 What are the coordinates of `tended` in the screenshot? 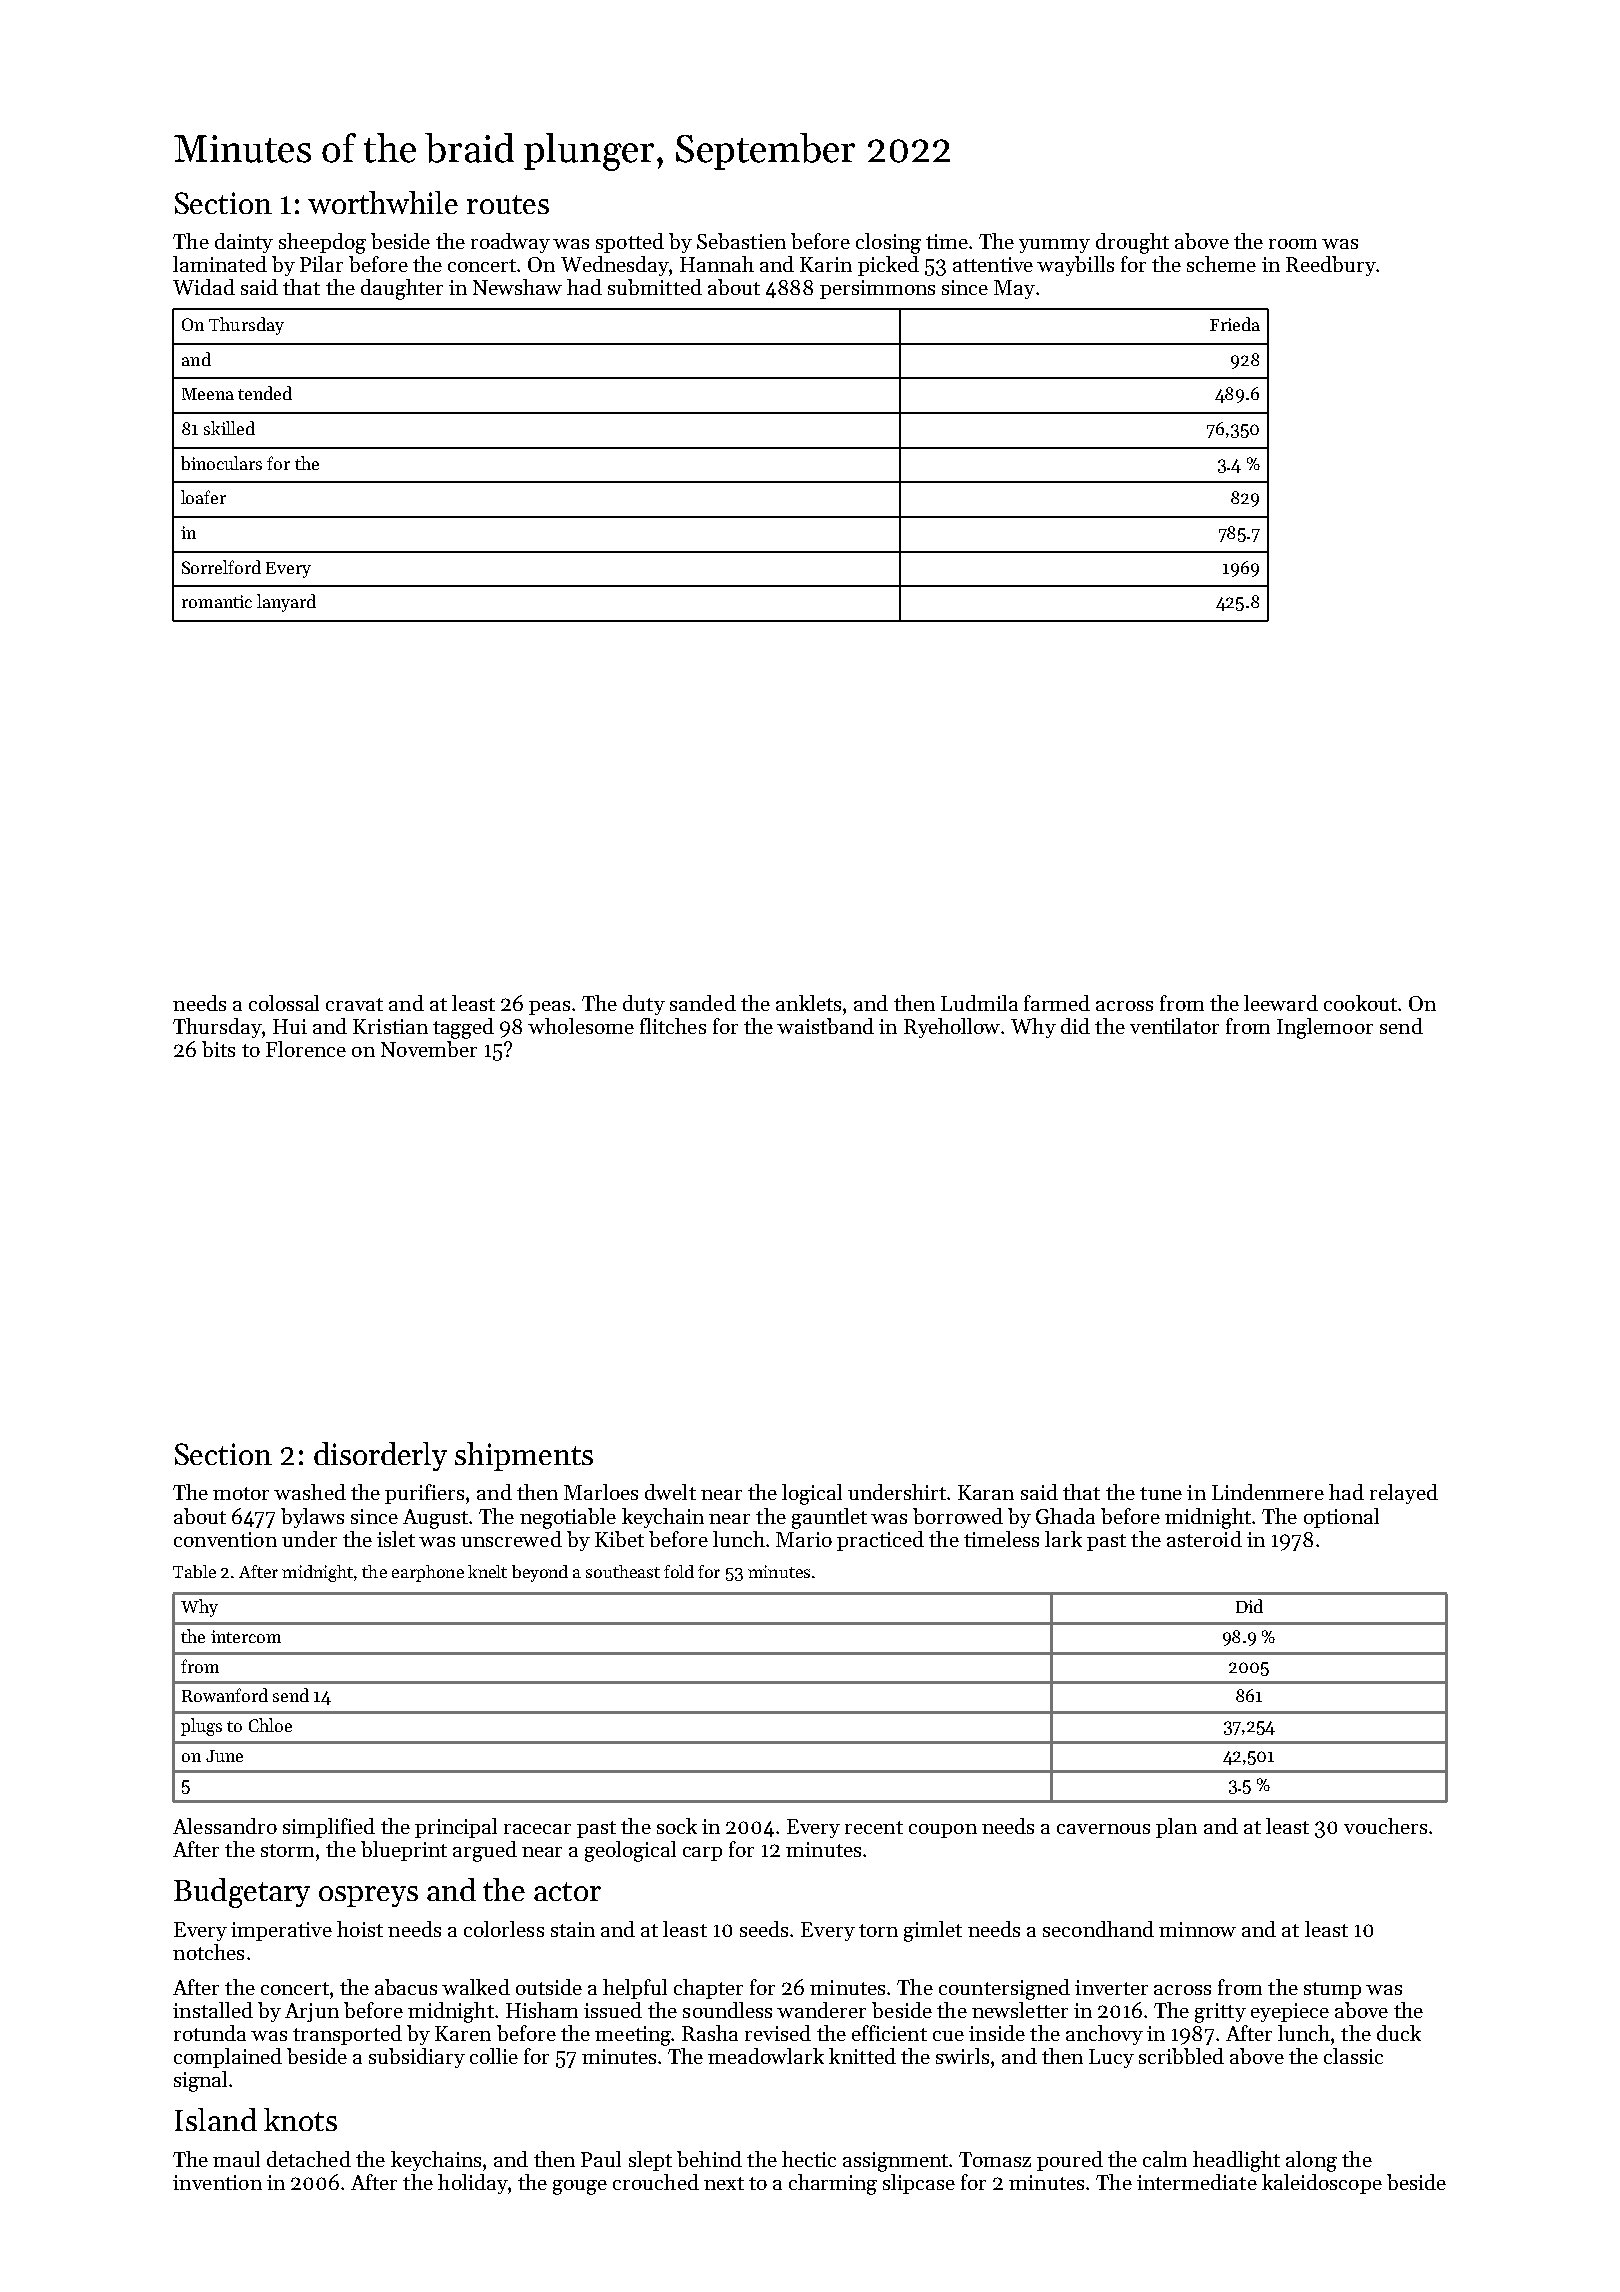 It's located at (265, 393).
